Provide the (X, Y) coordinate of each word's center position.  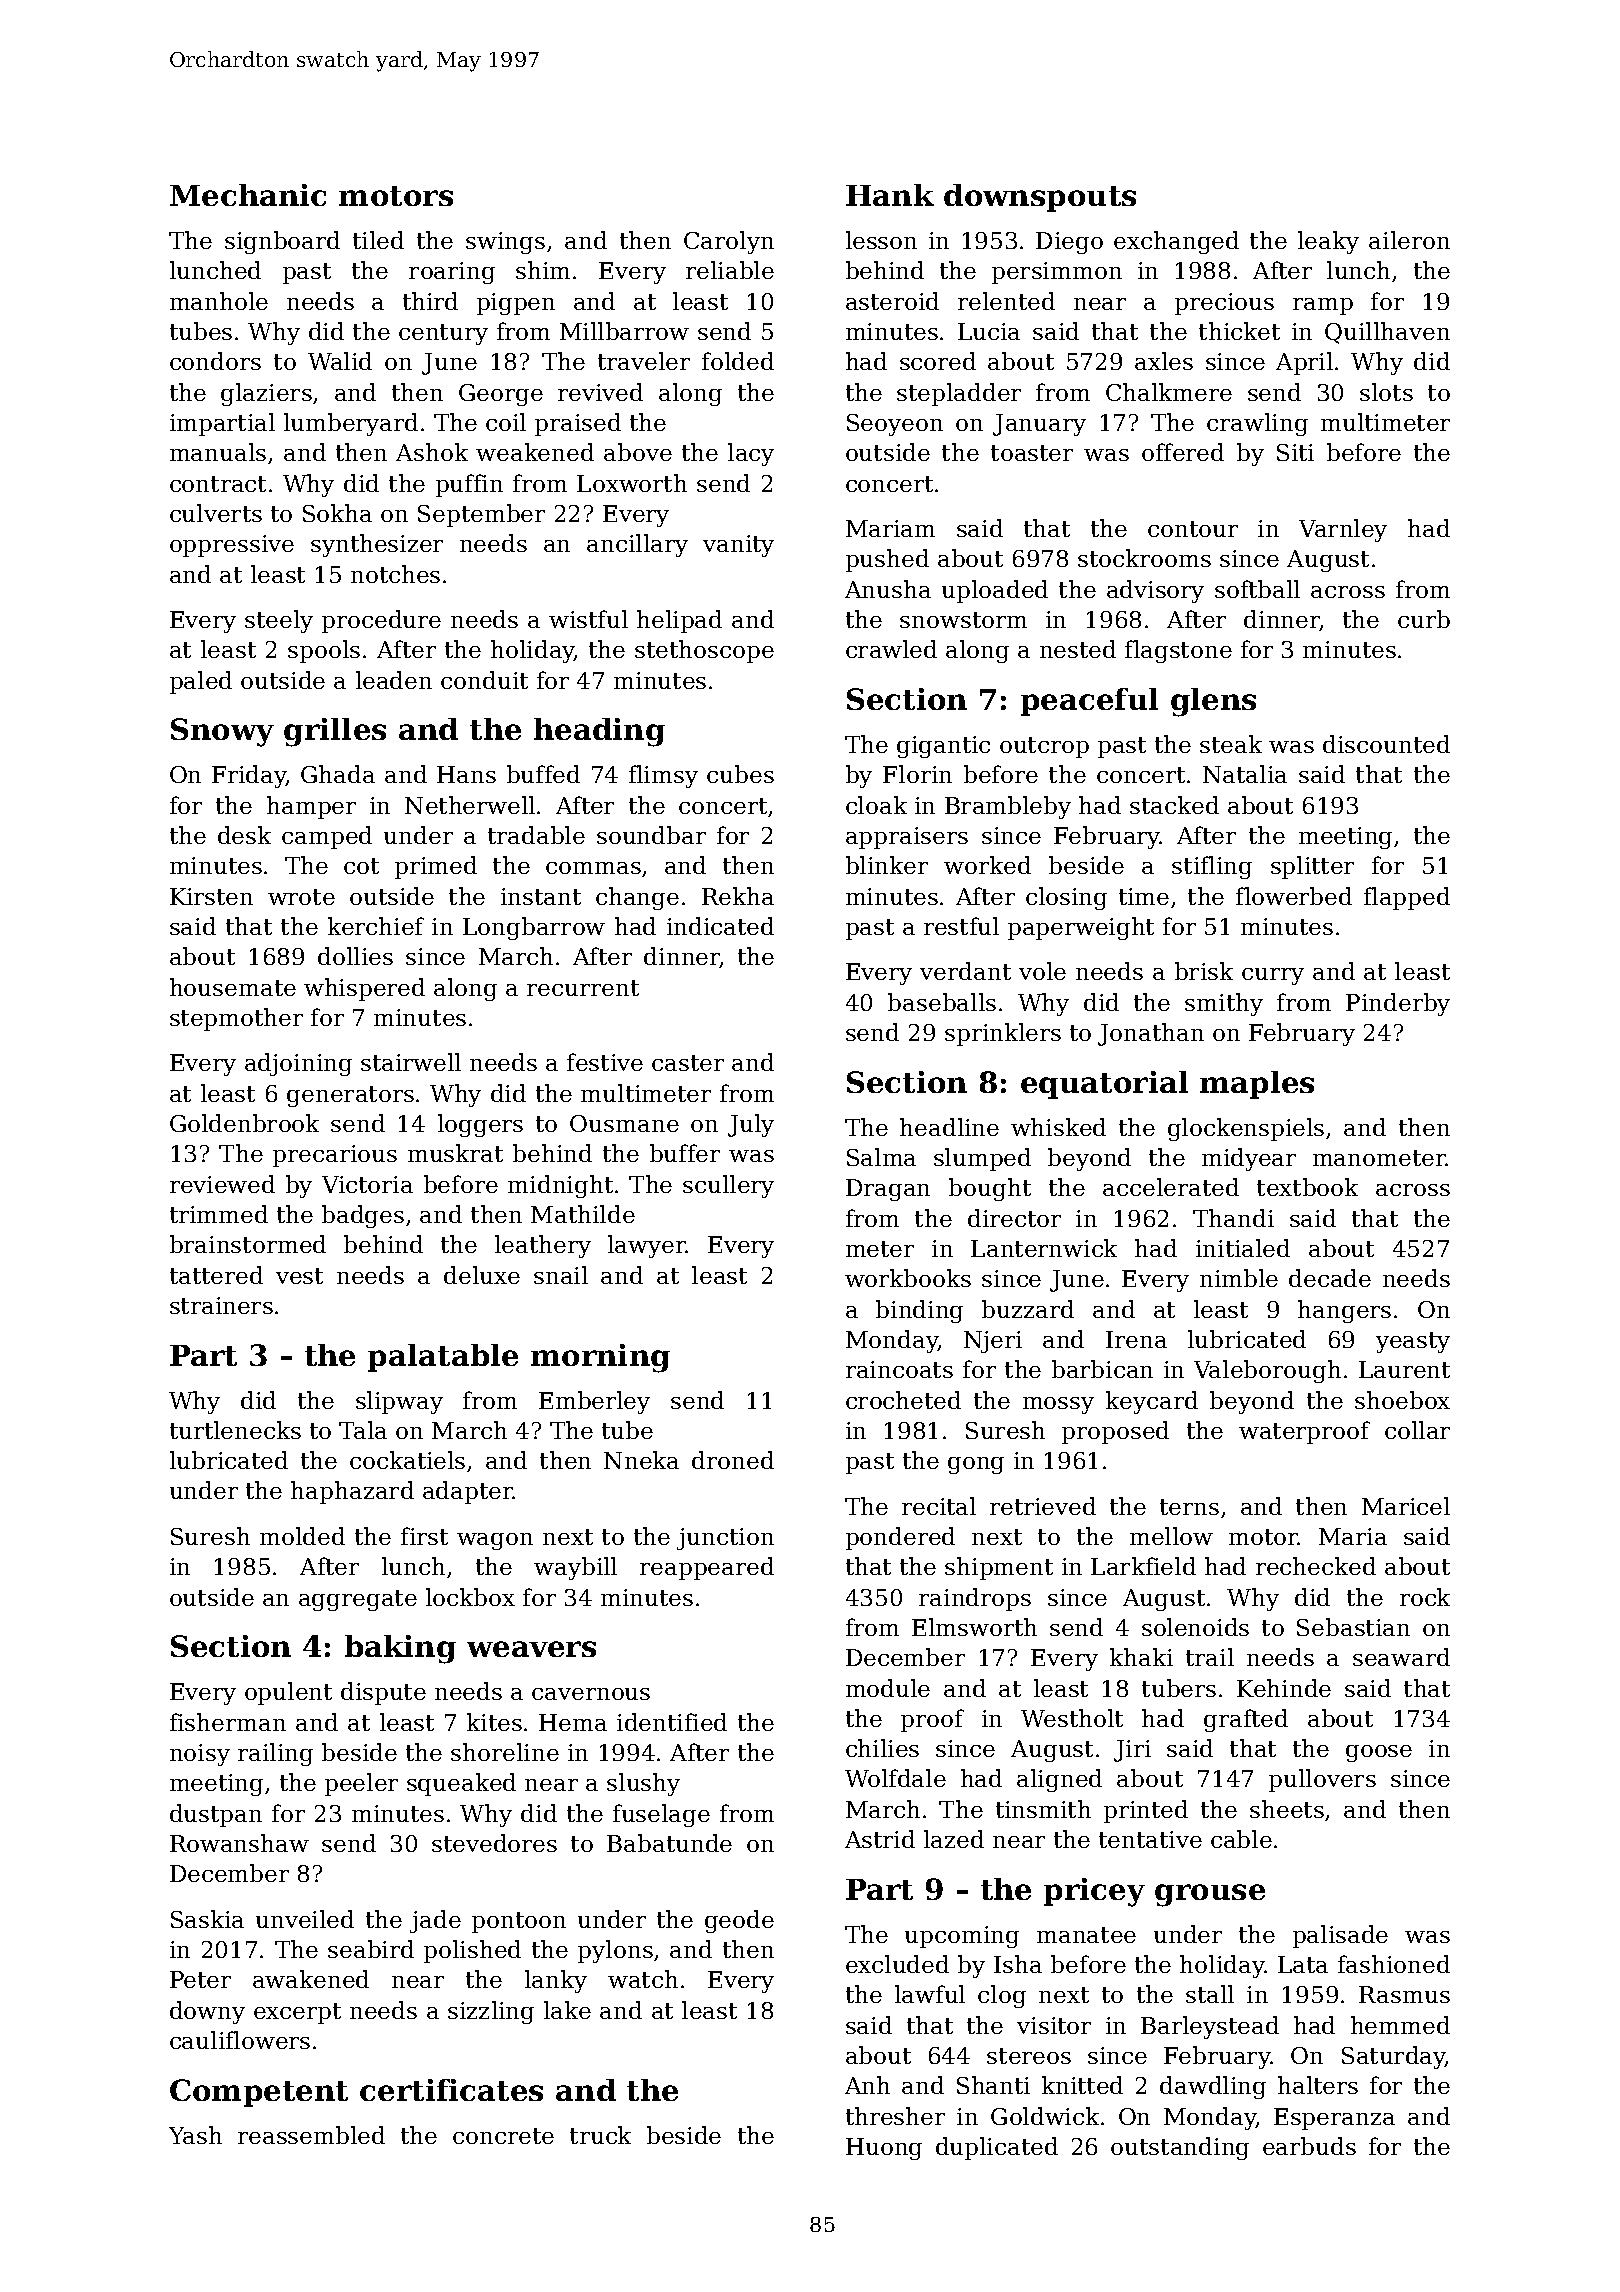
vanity (738, 546)
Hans (466, 774)
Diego (1069, 243)
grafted (1246, 1720)
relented (1006, 301)
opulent (288, 1693)
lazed (954, 1839)
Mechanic (248, 195)
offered (1183, 452)
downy (207, 2012)
